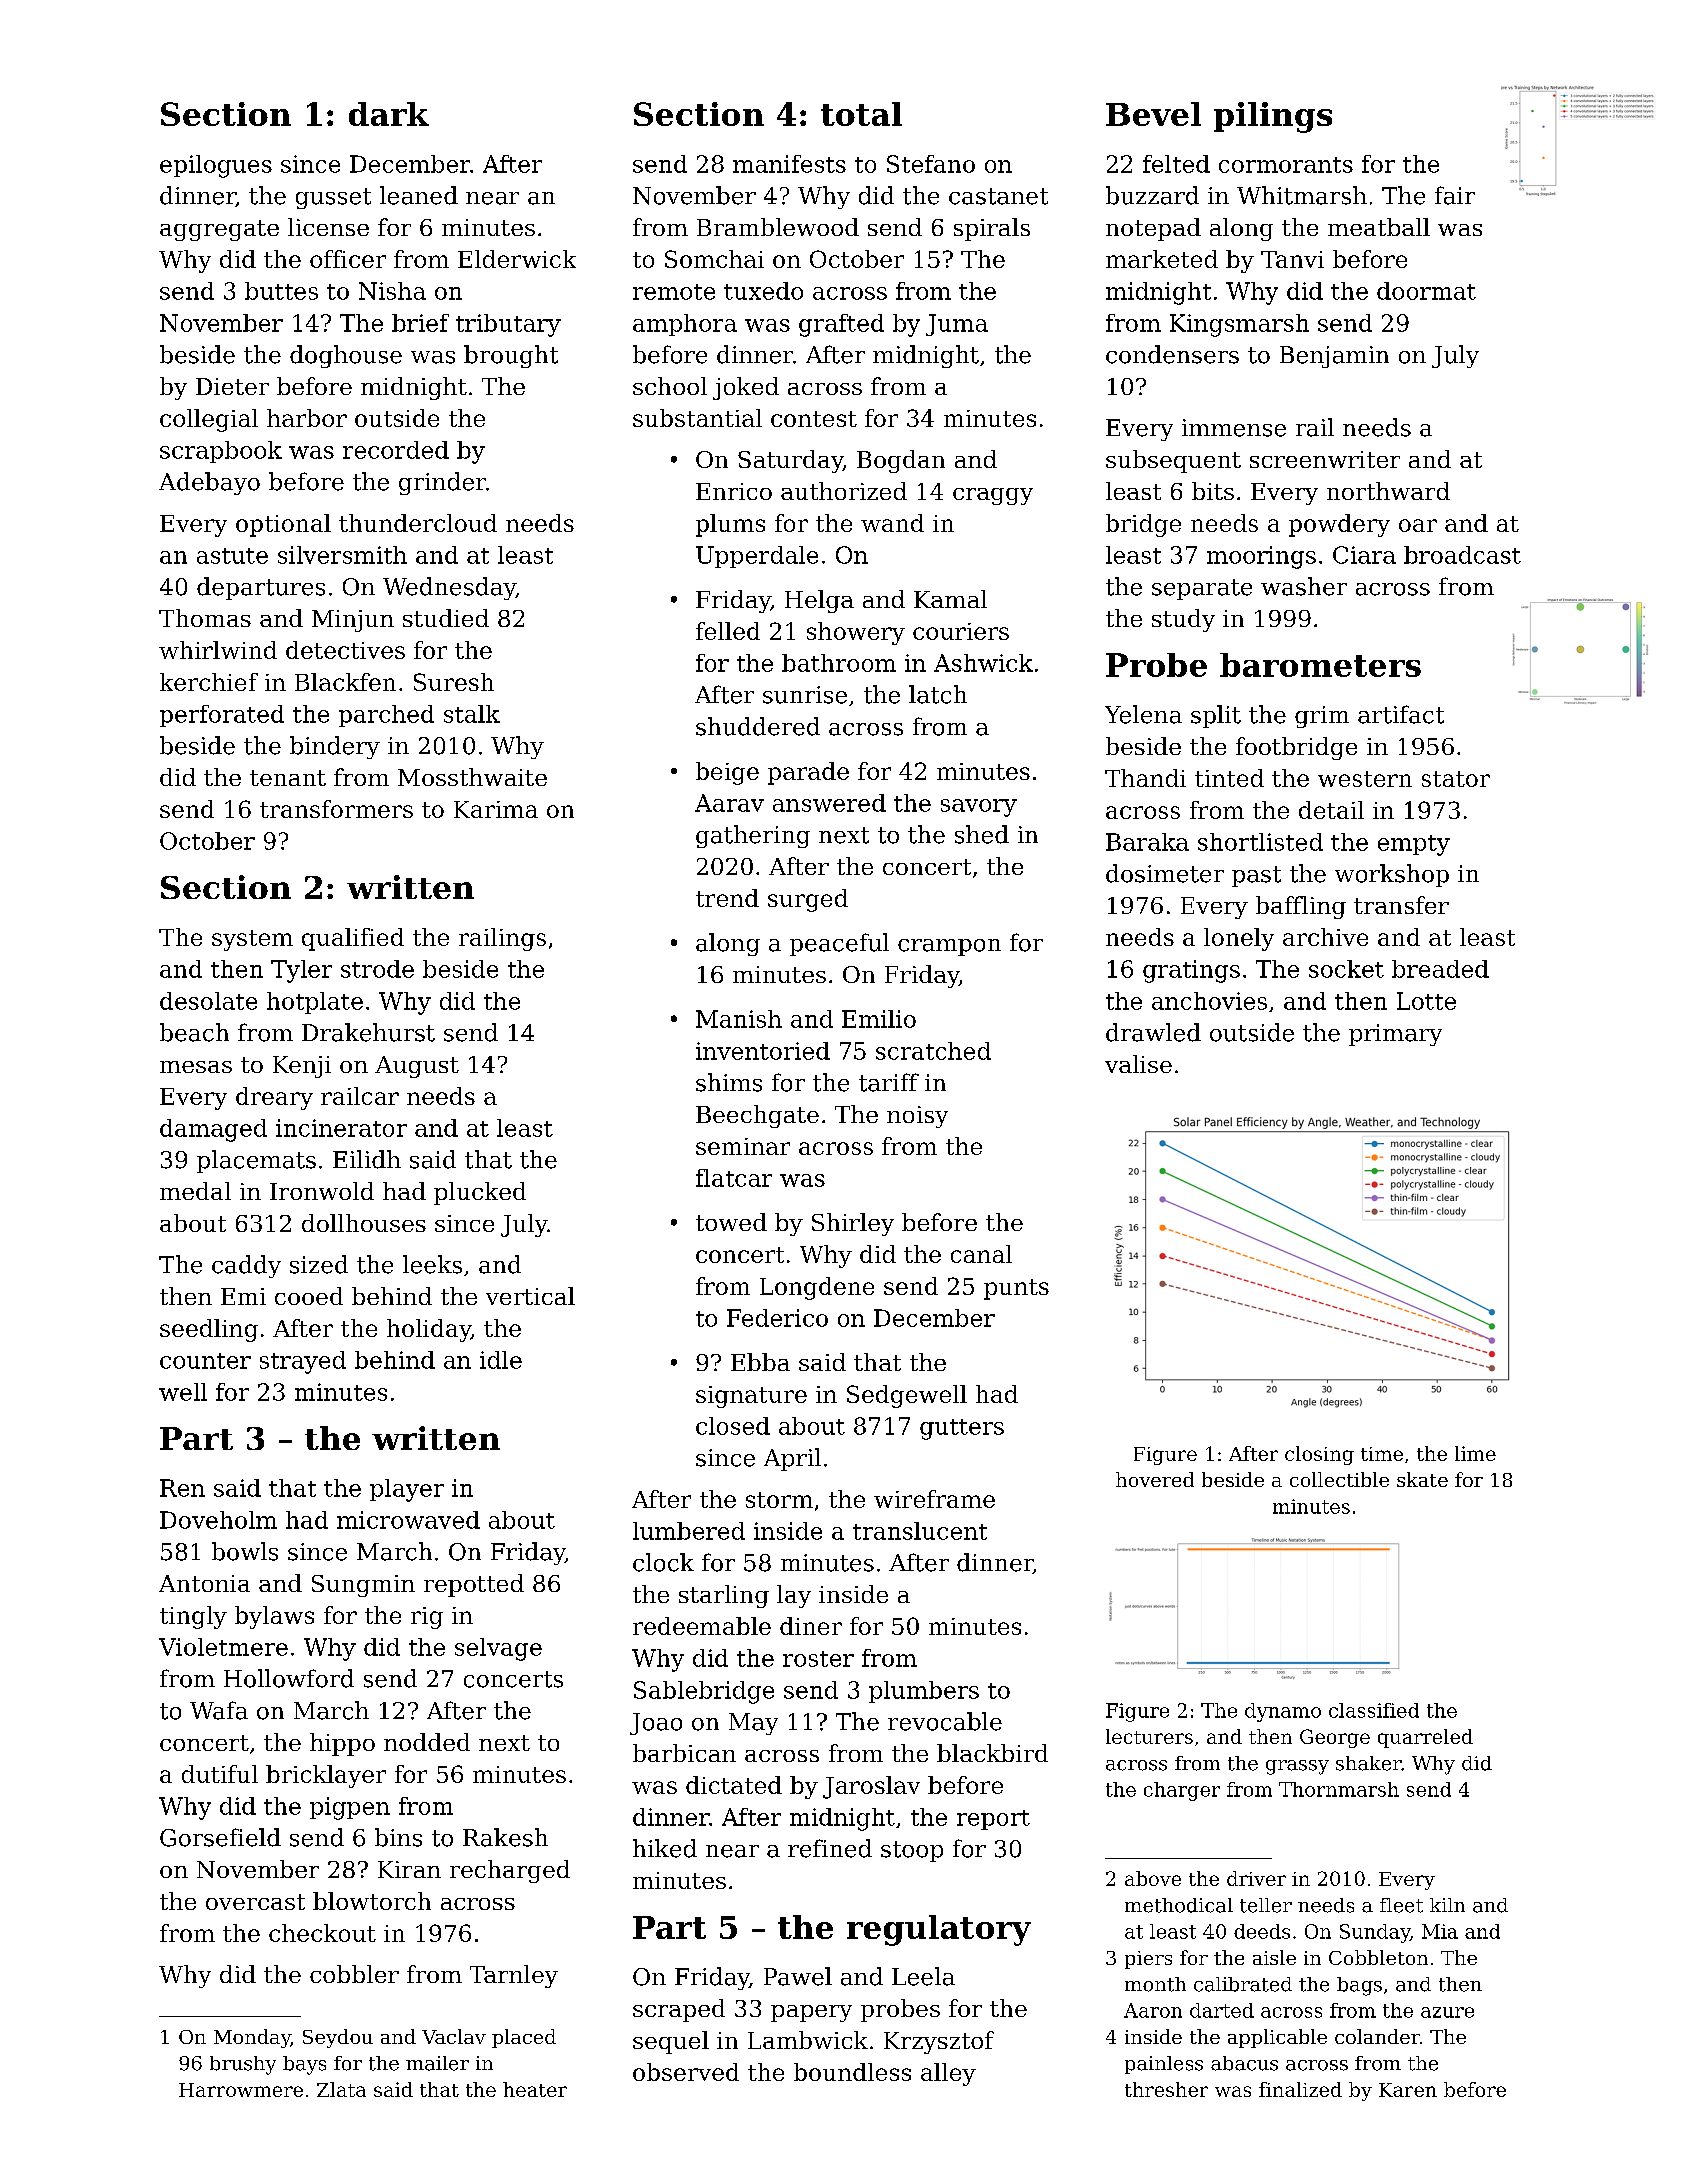  I want to click on authorized, so click(844, 491).
